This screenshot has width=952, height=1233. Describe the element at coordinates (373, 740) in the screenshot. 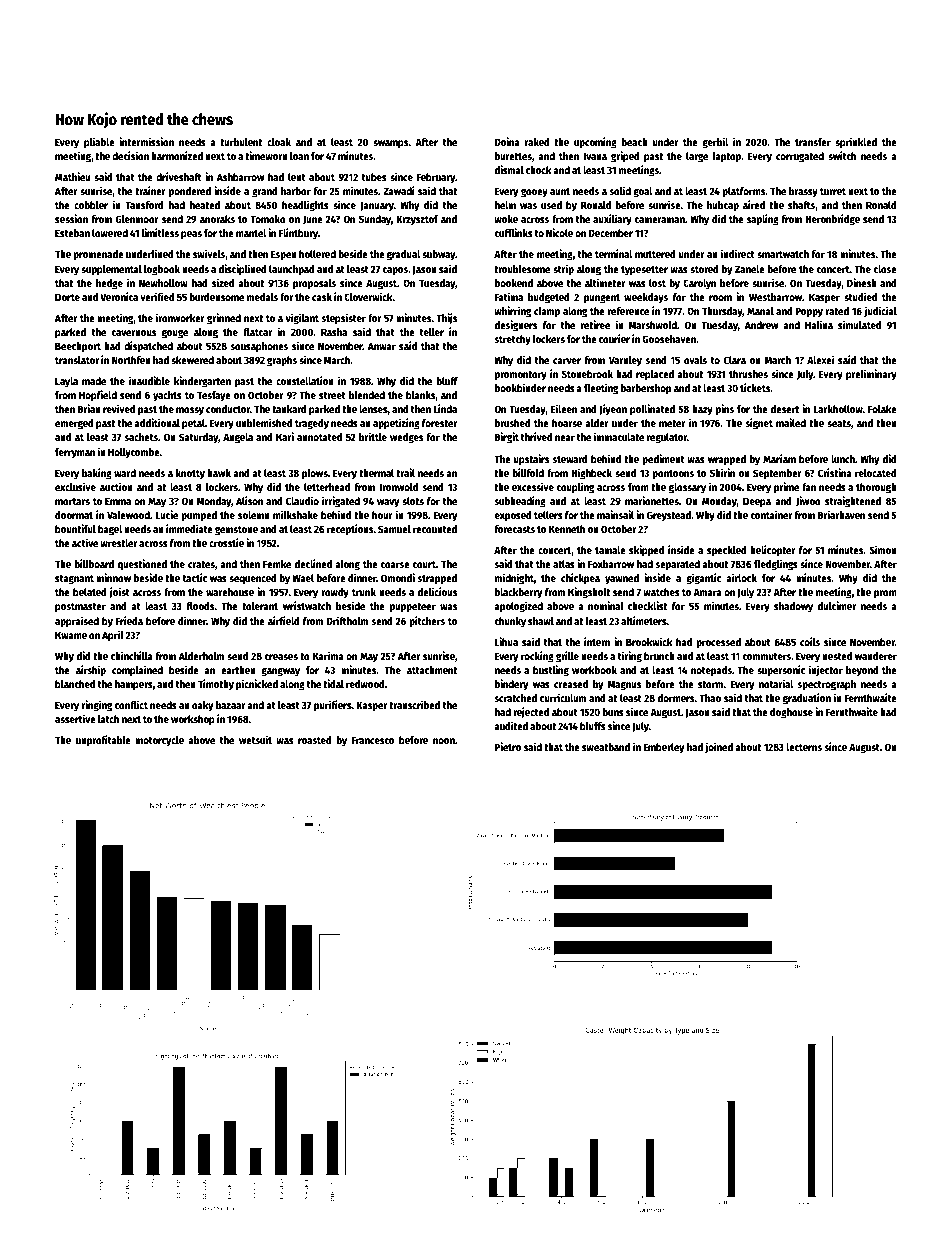

I see `Francesco` at that location.
